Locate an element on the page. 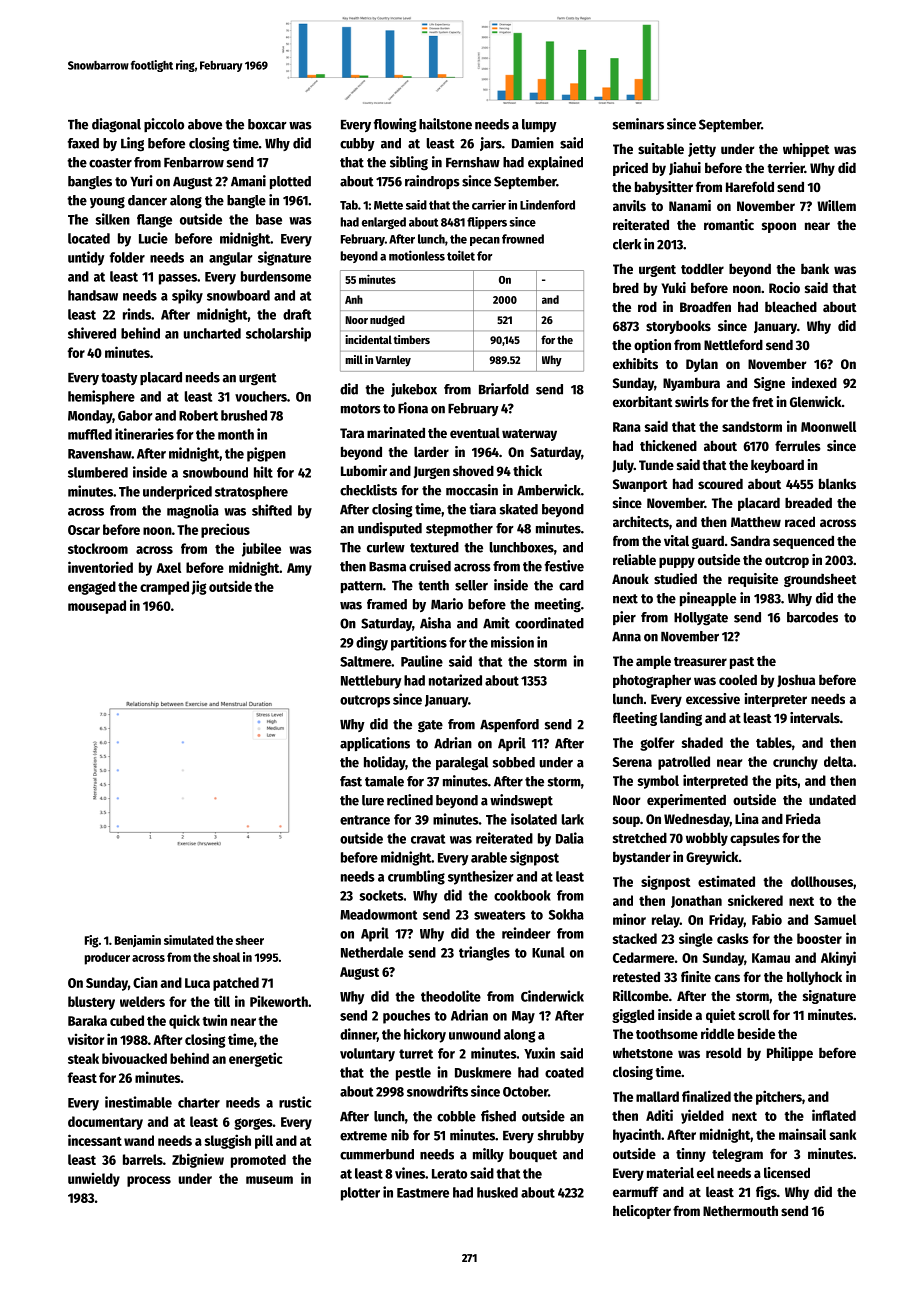 Image resolution: width=924 pixels, height=1308 pixels. fast is located at coordinates (351, 781).
